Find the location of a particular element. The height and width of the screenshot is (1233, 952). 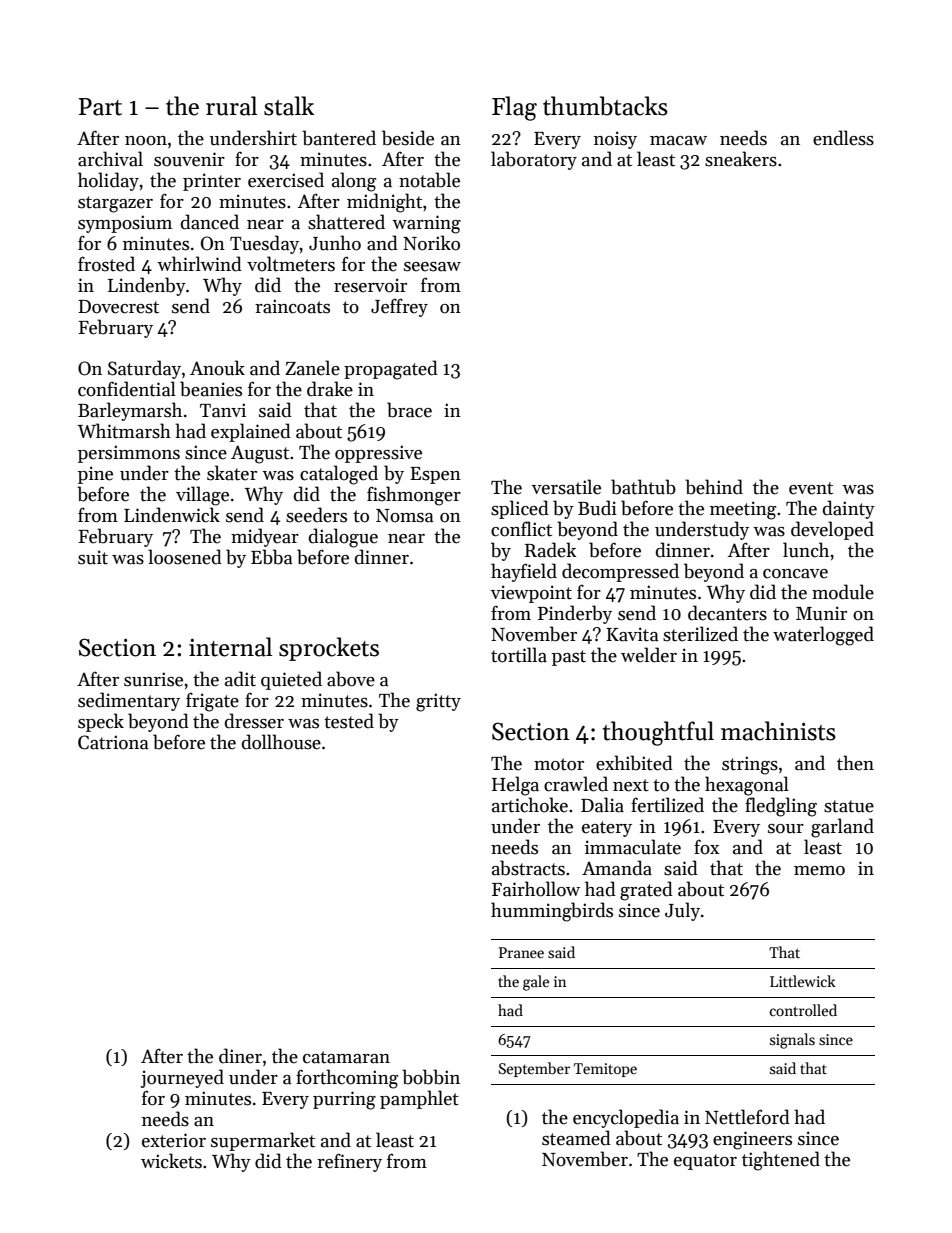

Pranee is located at coordinates (521, 952).
